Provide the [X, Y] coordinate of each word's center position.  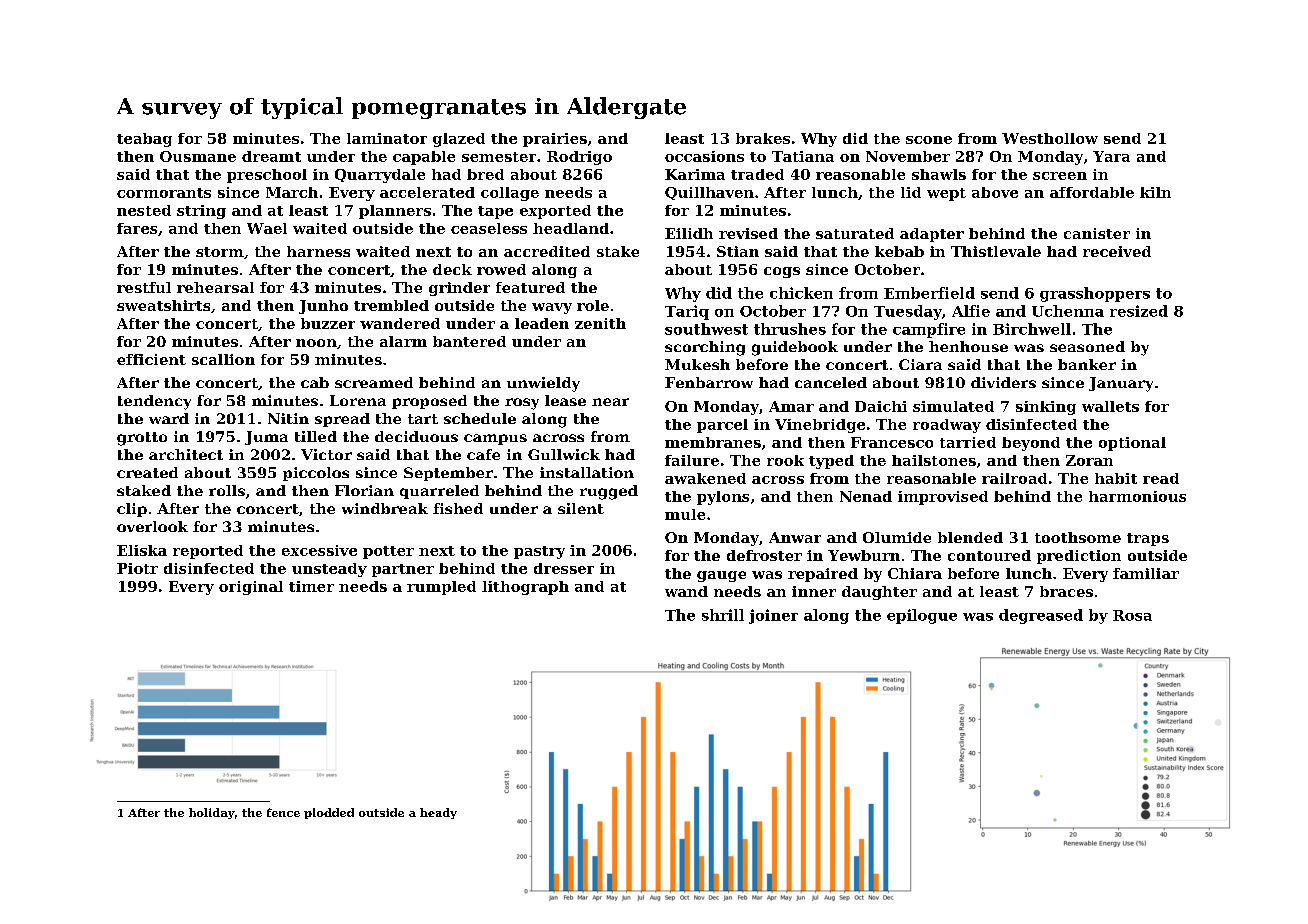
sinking [1046, 408]
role [593, 305]
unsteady [329, 570]
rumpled [441, 588]
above [995, 192]
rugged [609, 492]
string [201, 212]
